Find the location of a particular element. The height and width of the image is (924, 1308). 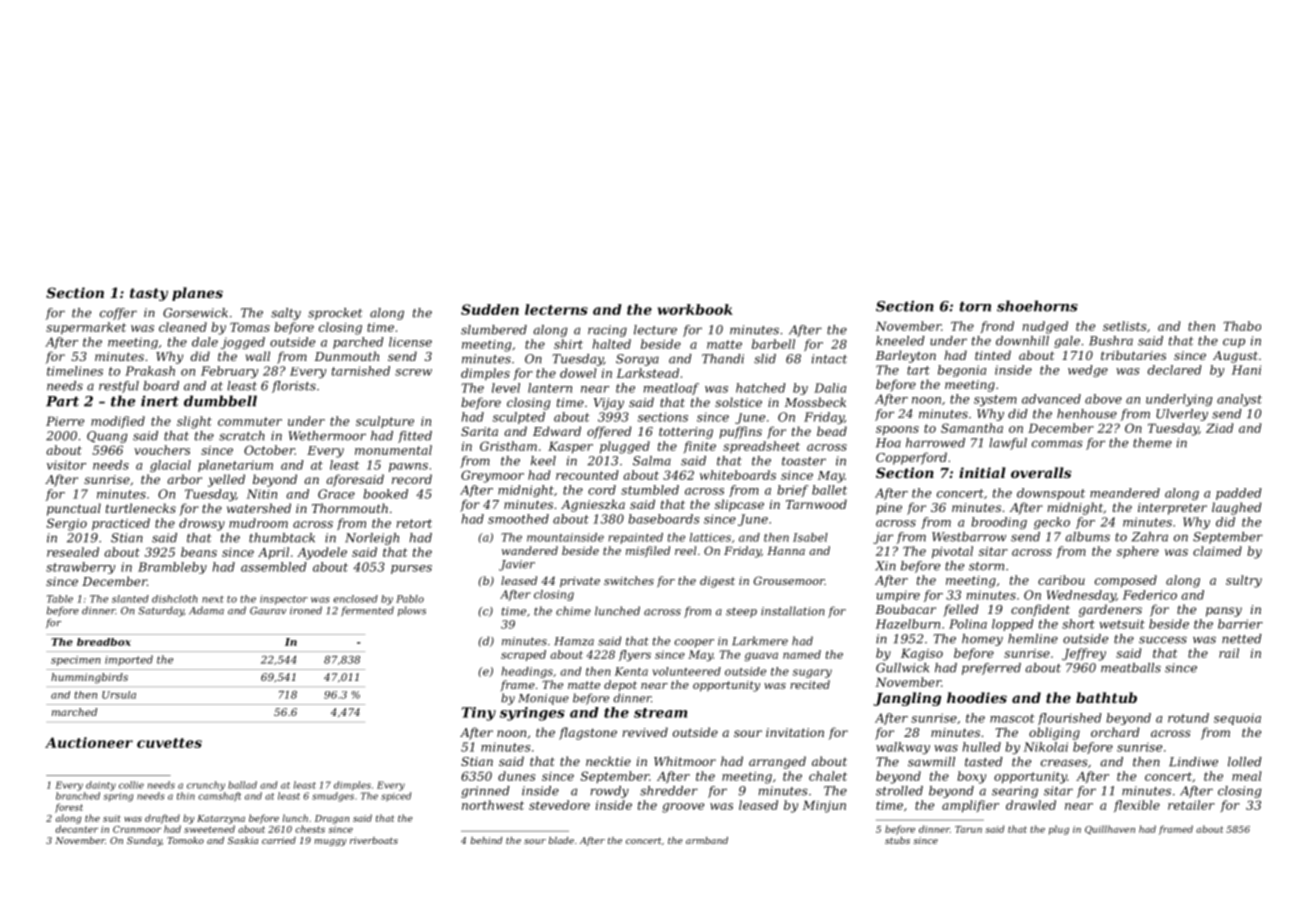

flagstone is located at coordinates (588, 733).
